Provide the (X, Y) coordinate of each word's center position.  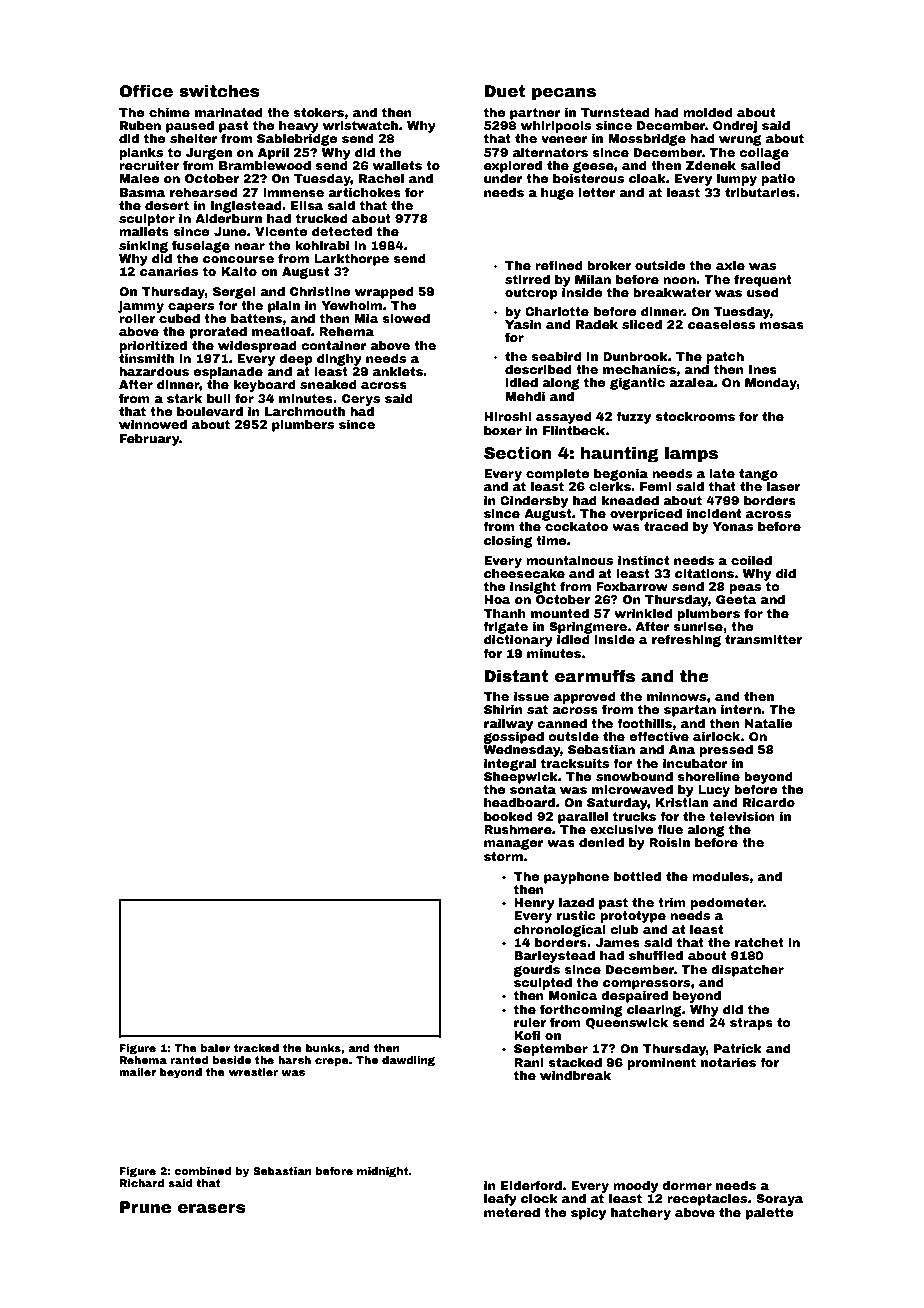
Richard (141, 1183)
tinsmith (146, 358)
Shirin (503, 709)
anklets (398, 371)
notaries (728, 1062)
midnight (383, 1172)
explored (513, 167)
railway (508, 725)
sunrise (698, 626)
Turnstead (615, 112)
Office (146, 91)
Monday (771, 384)
